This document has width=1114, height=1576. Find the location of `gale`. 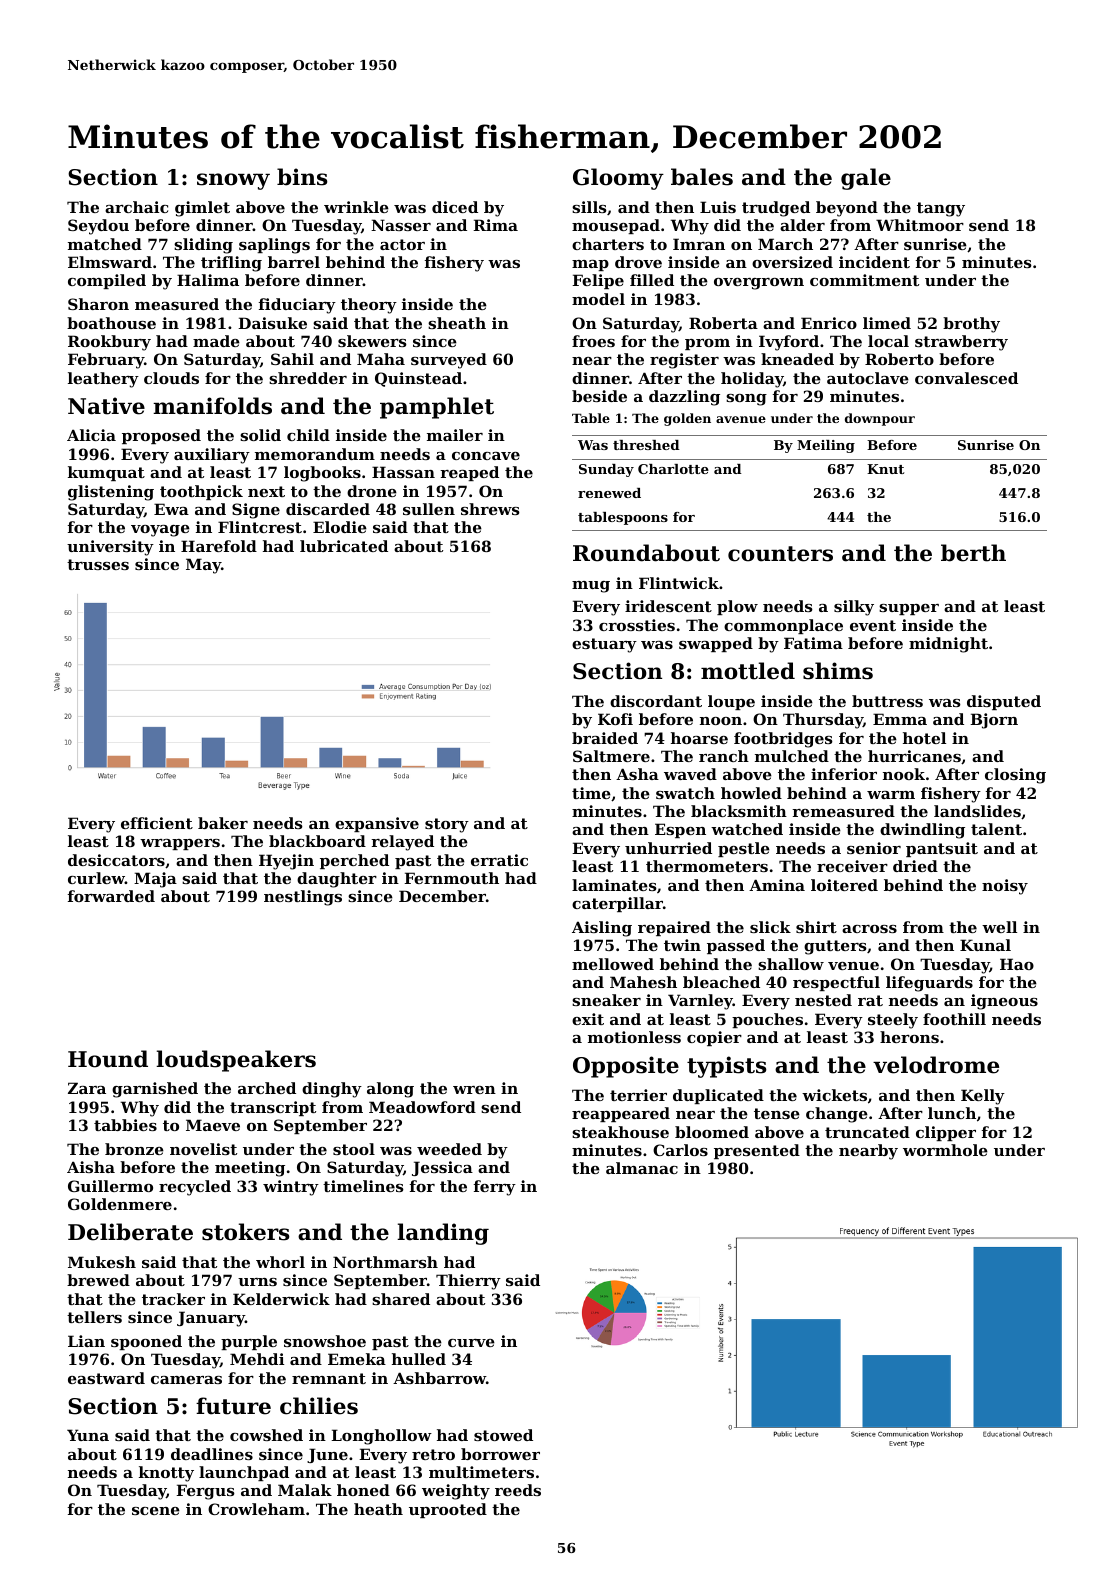

gale is located at coordinates (866, 179).
